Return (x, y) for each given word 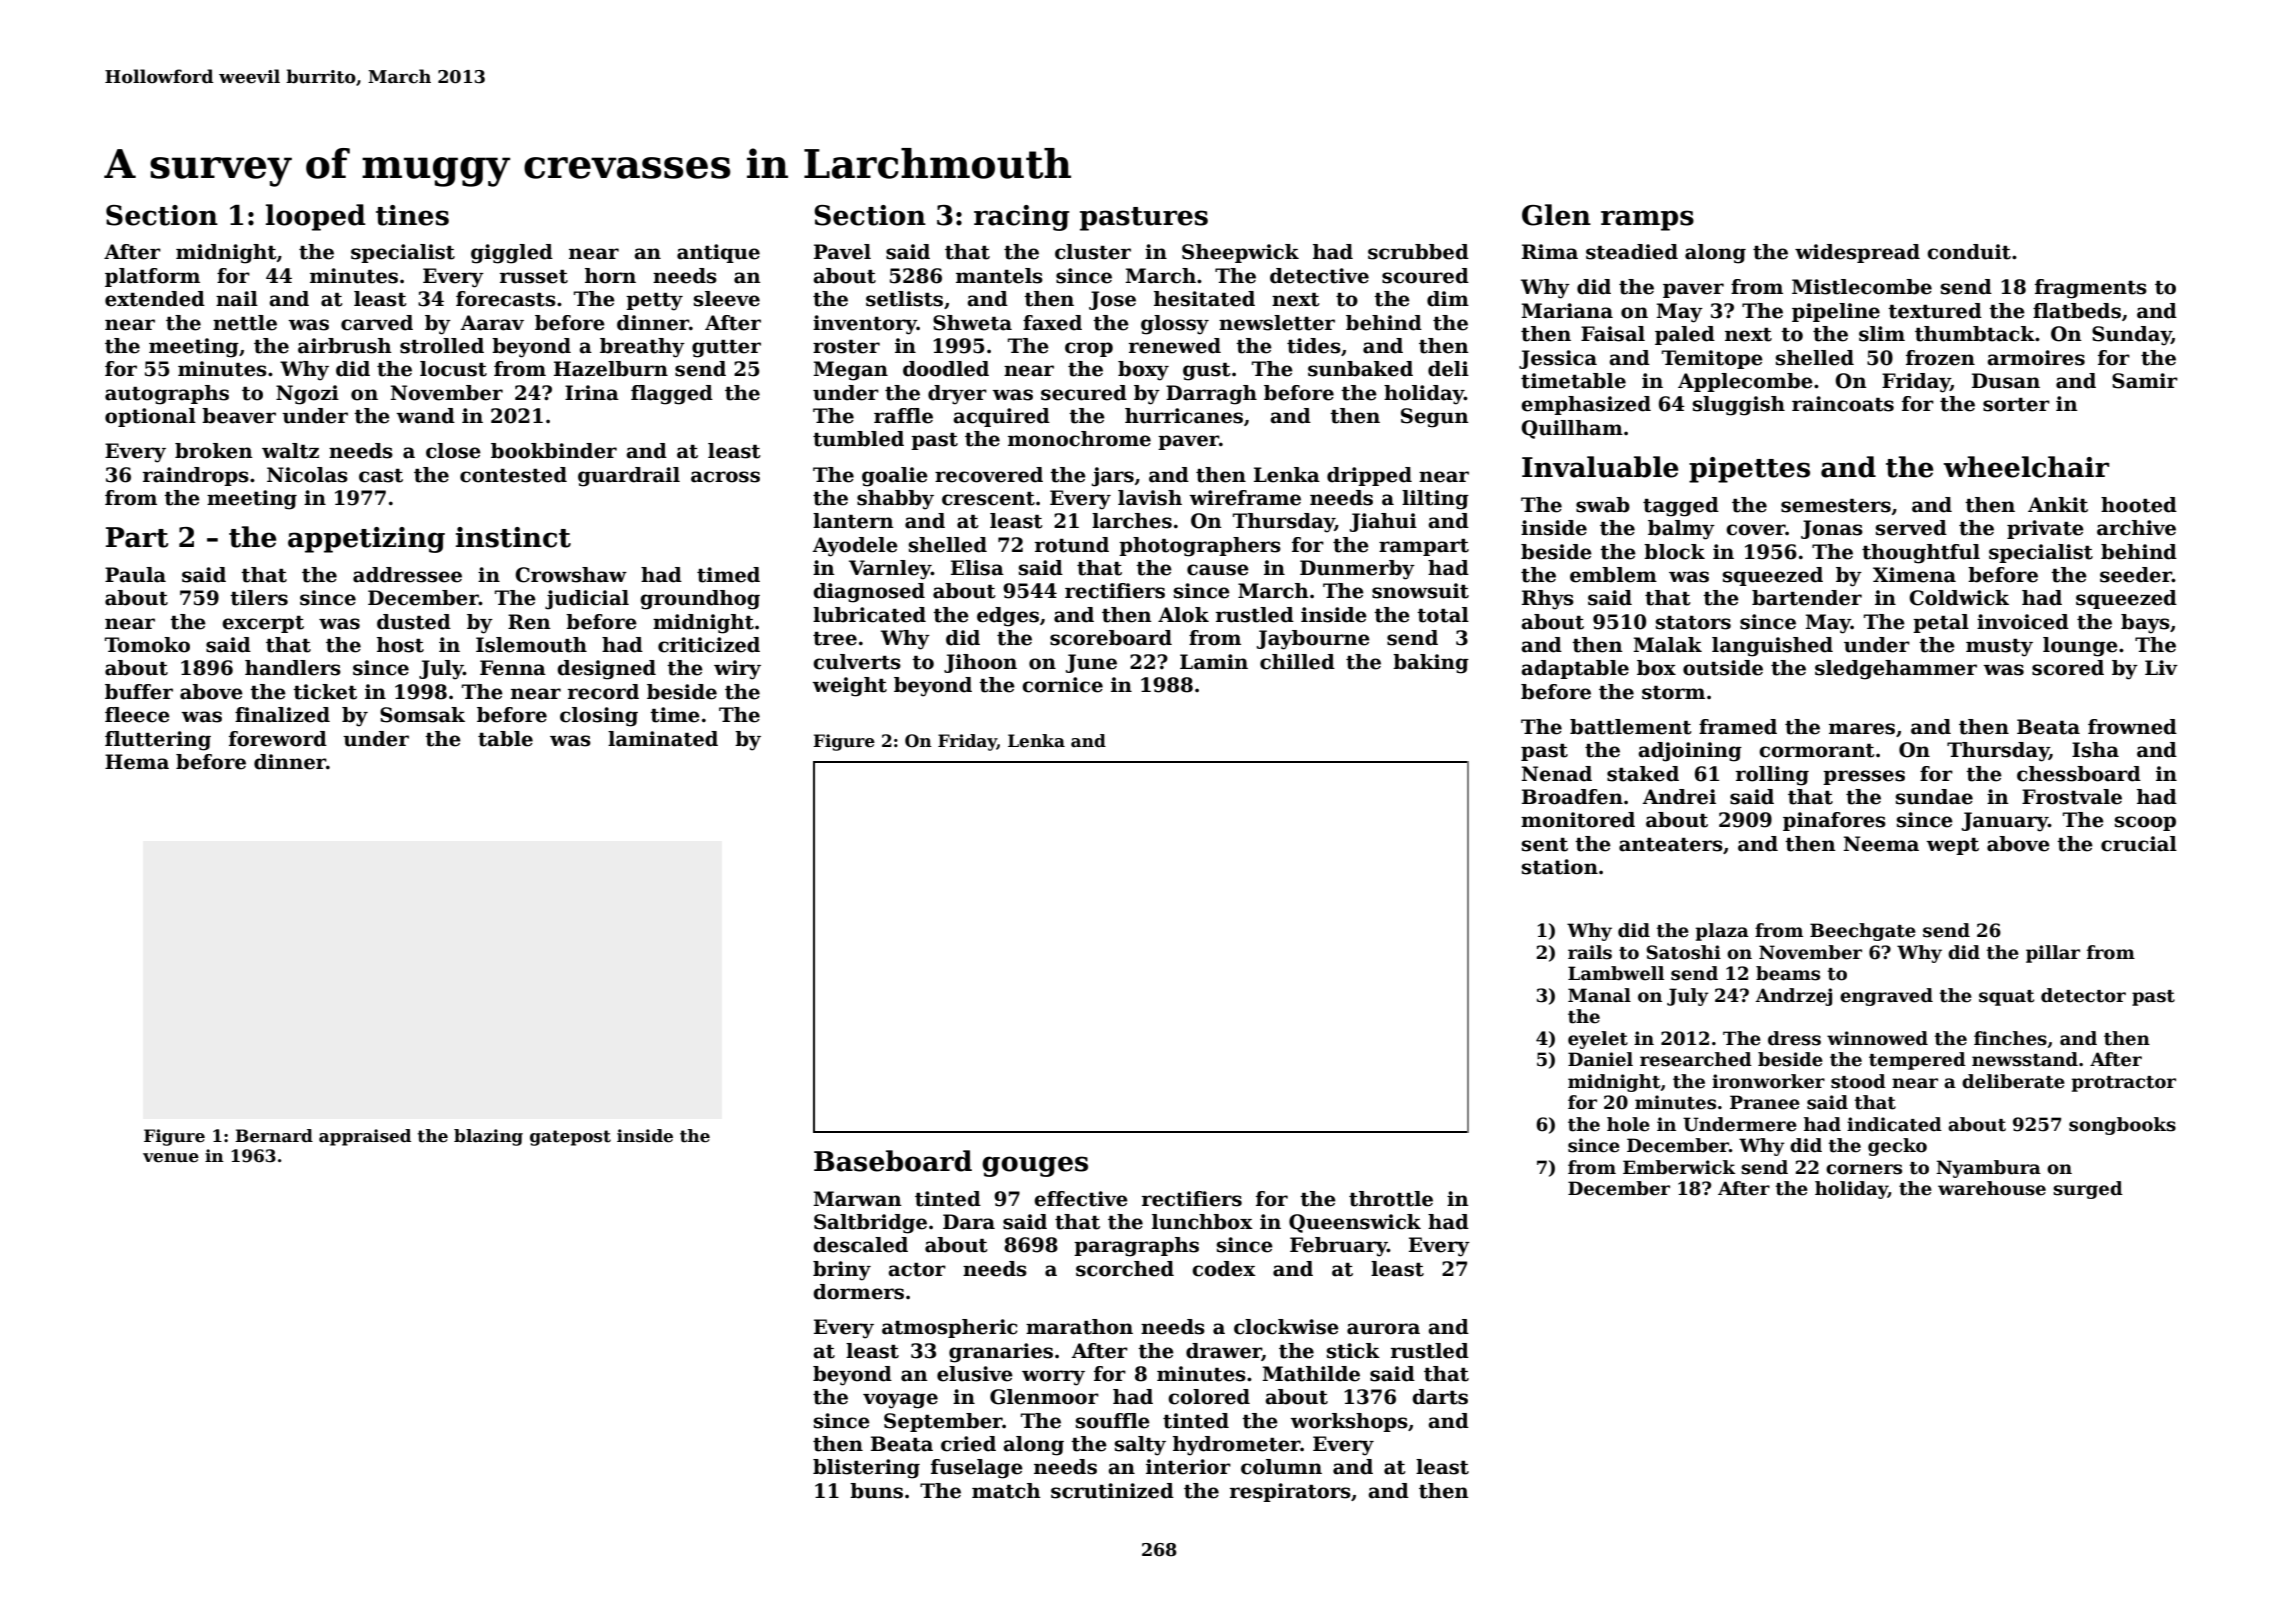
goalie (895, 477)
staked (1643, 774)
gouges (1035, 1166)
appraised (365, 1137)
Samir (2145, 381)
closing (599, 717)
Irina (592, 393)
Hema (137, 762)
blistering (866, 1469)
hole (1628, 1124)
